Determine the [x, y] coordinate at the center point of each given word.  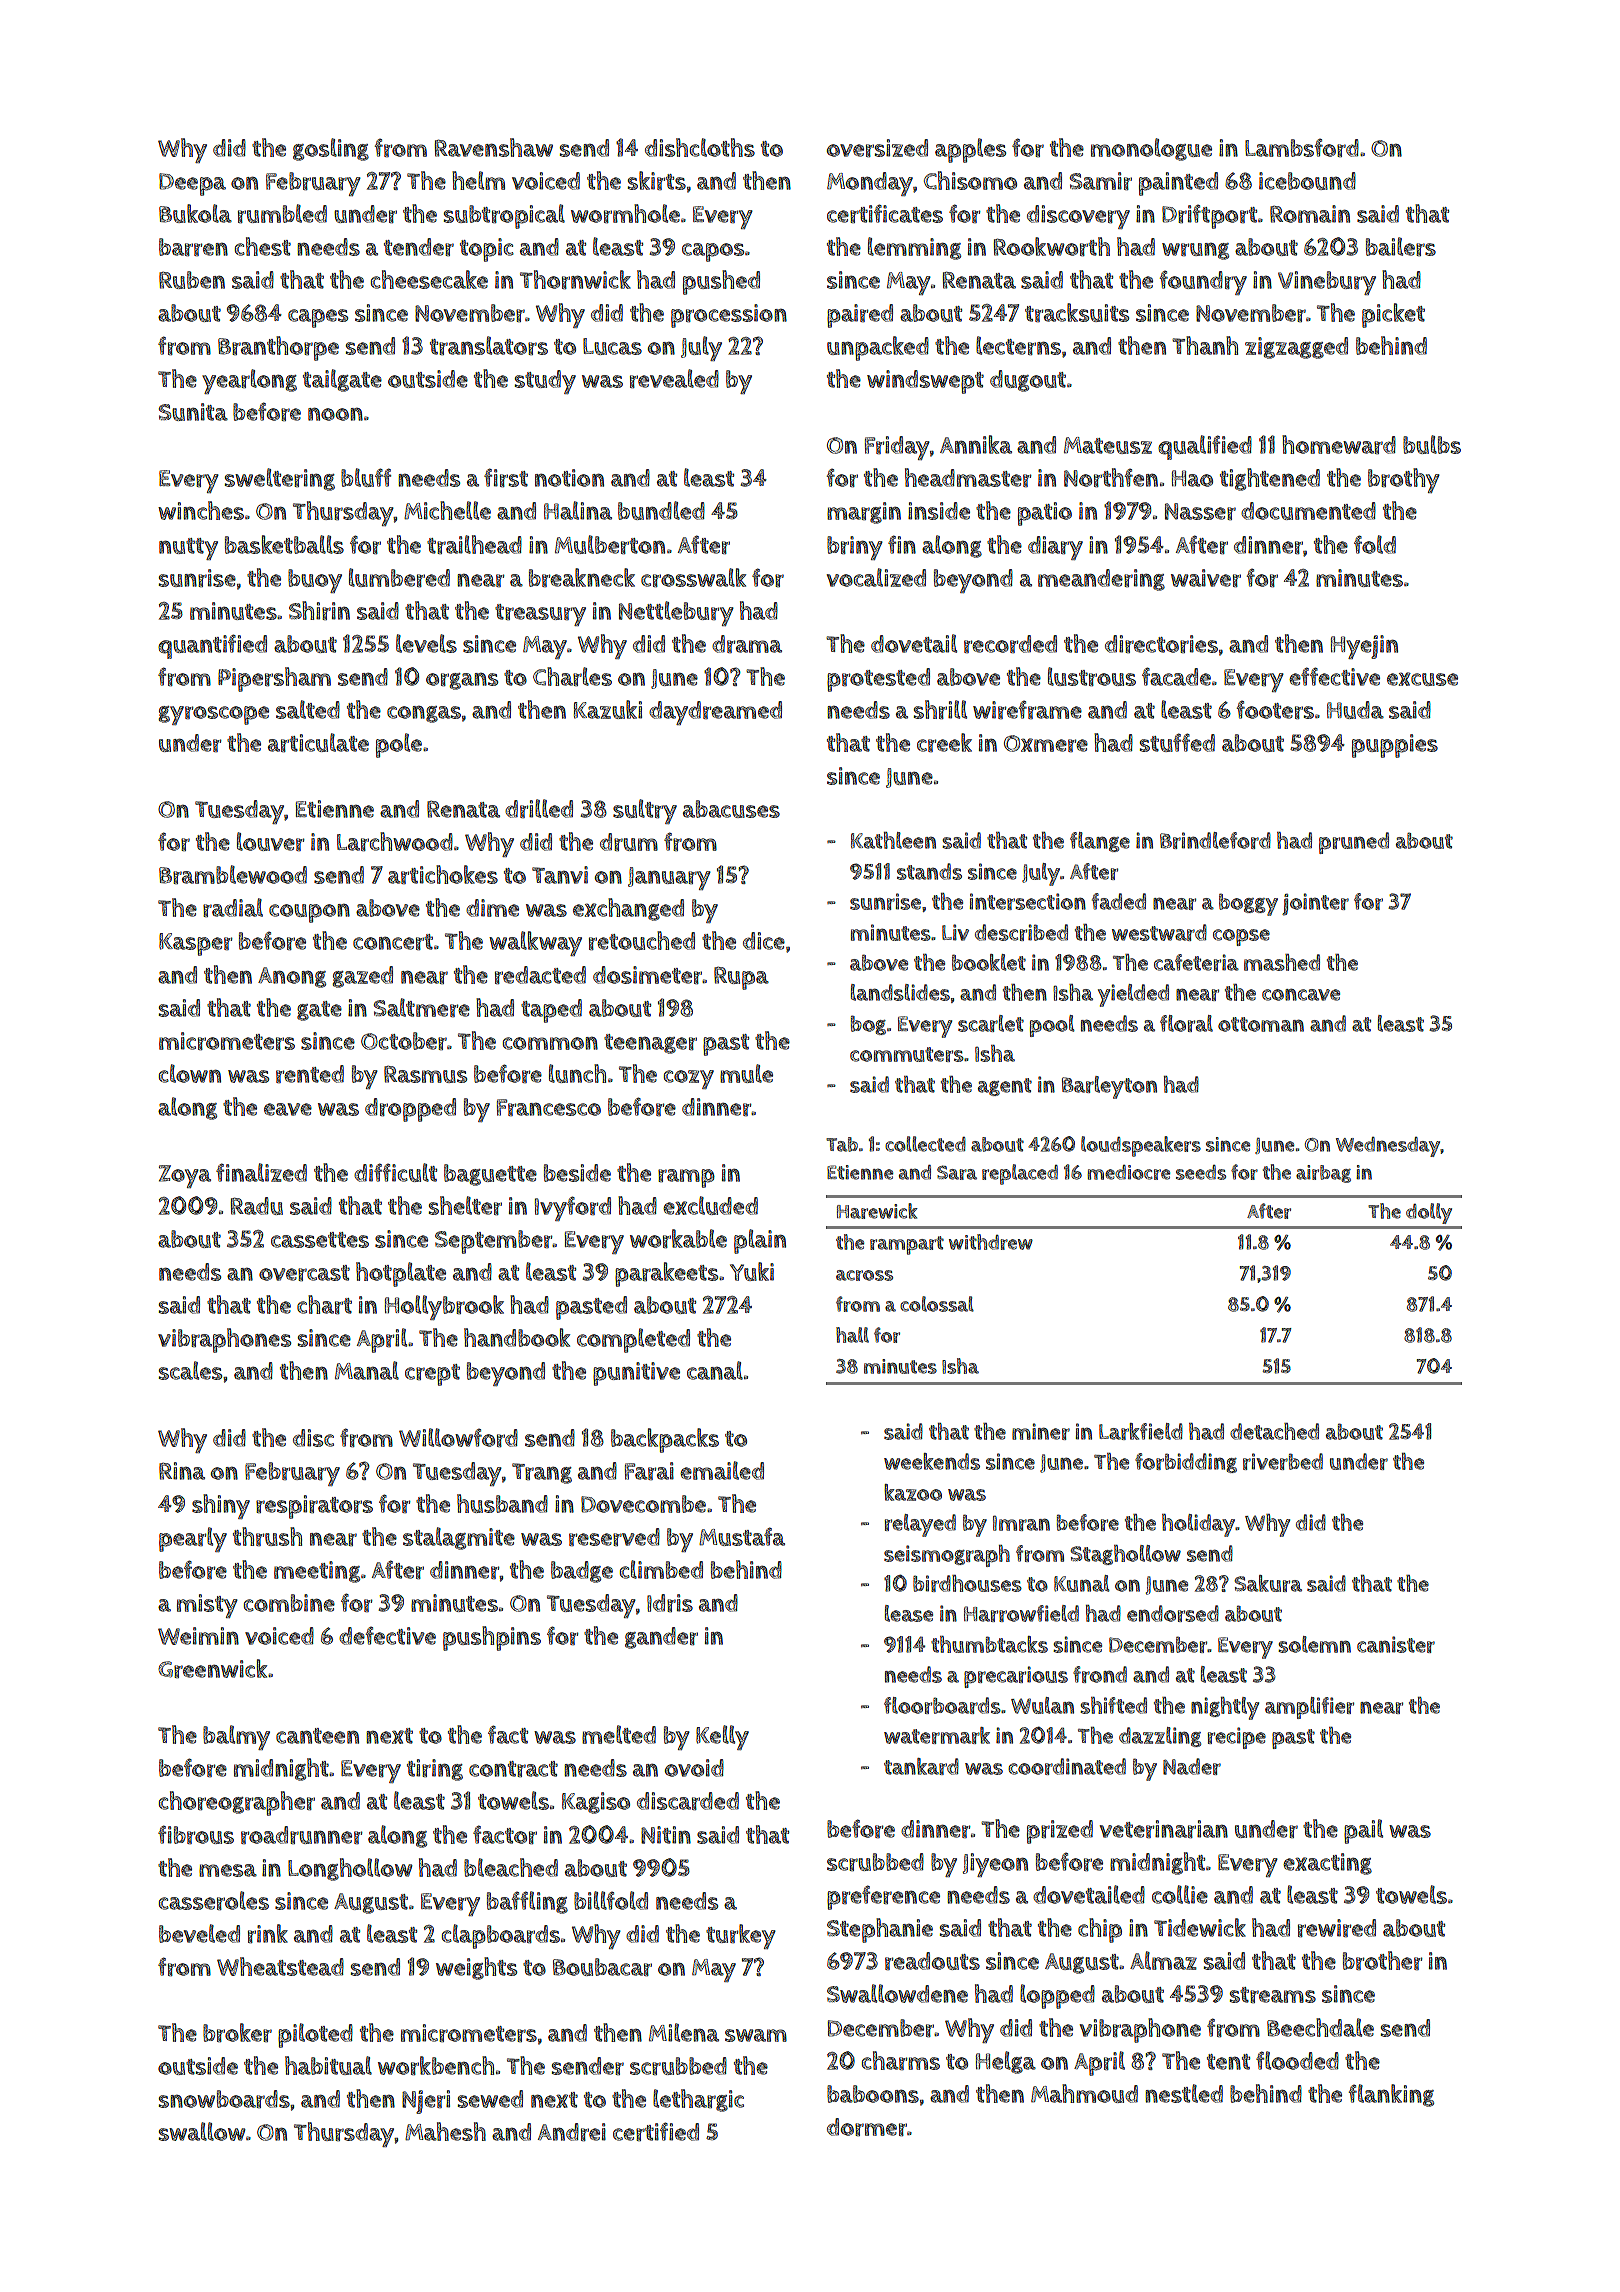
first [506, 477]
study [545, 382]
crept [432, 1375]
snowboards [224, 2099]
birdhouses [967, 1583]
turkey [741, 1936]
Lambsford [1302, 148]
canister [1396, 1644]
